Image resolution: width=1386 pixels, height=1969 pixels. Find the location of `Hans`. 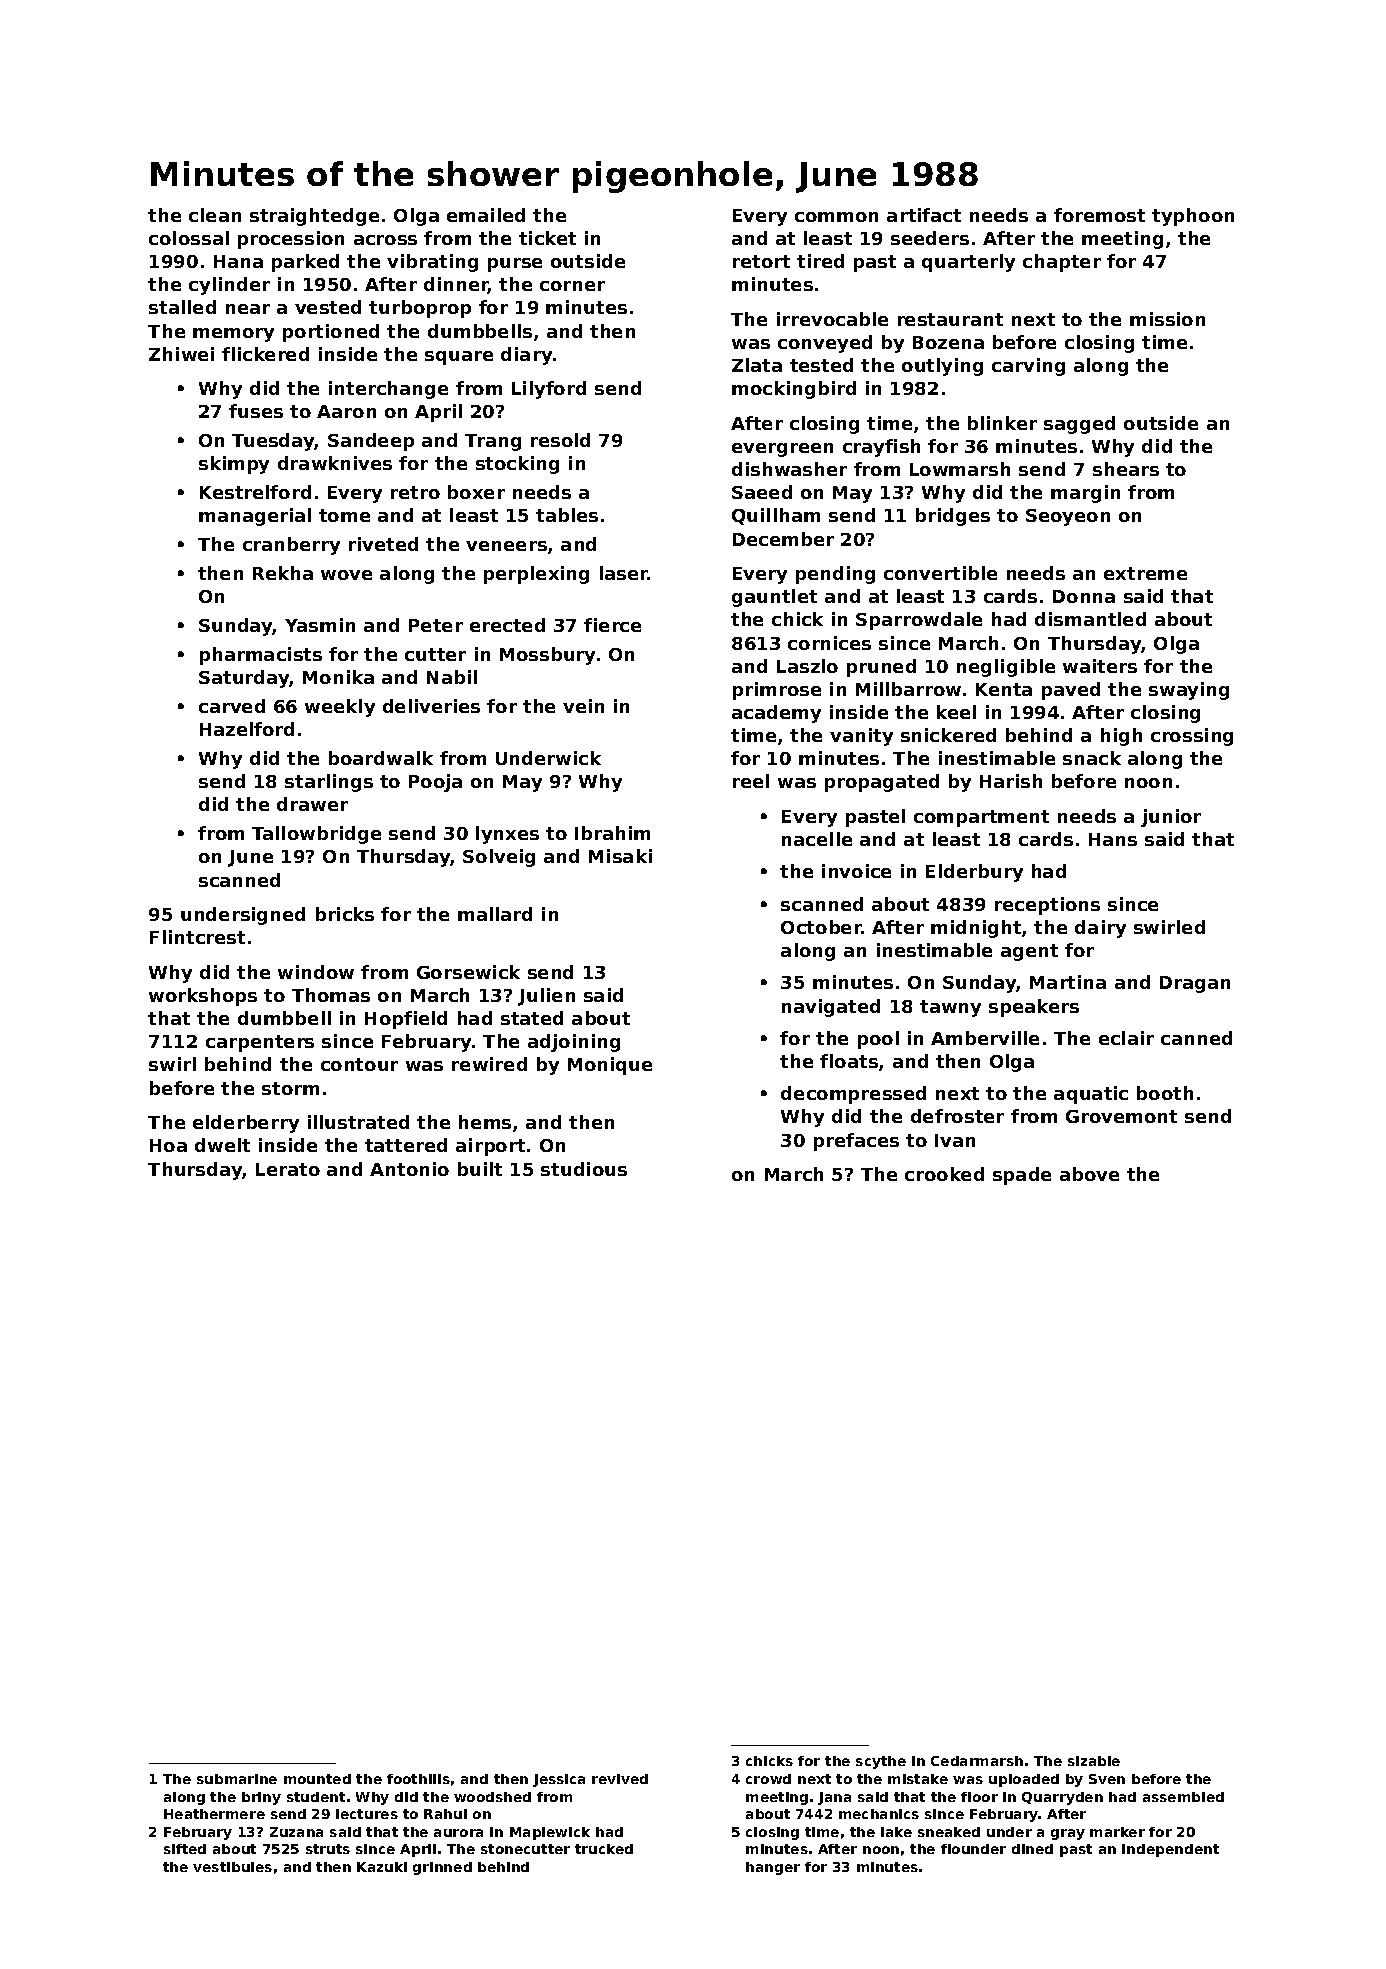

Hans is located at coordinates (1113, 839).
